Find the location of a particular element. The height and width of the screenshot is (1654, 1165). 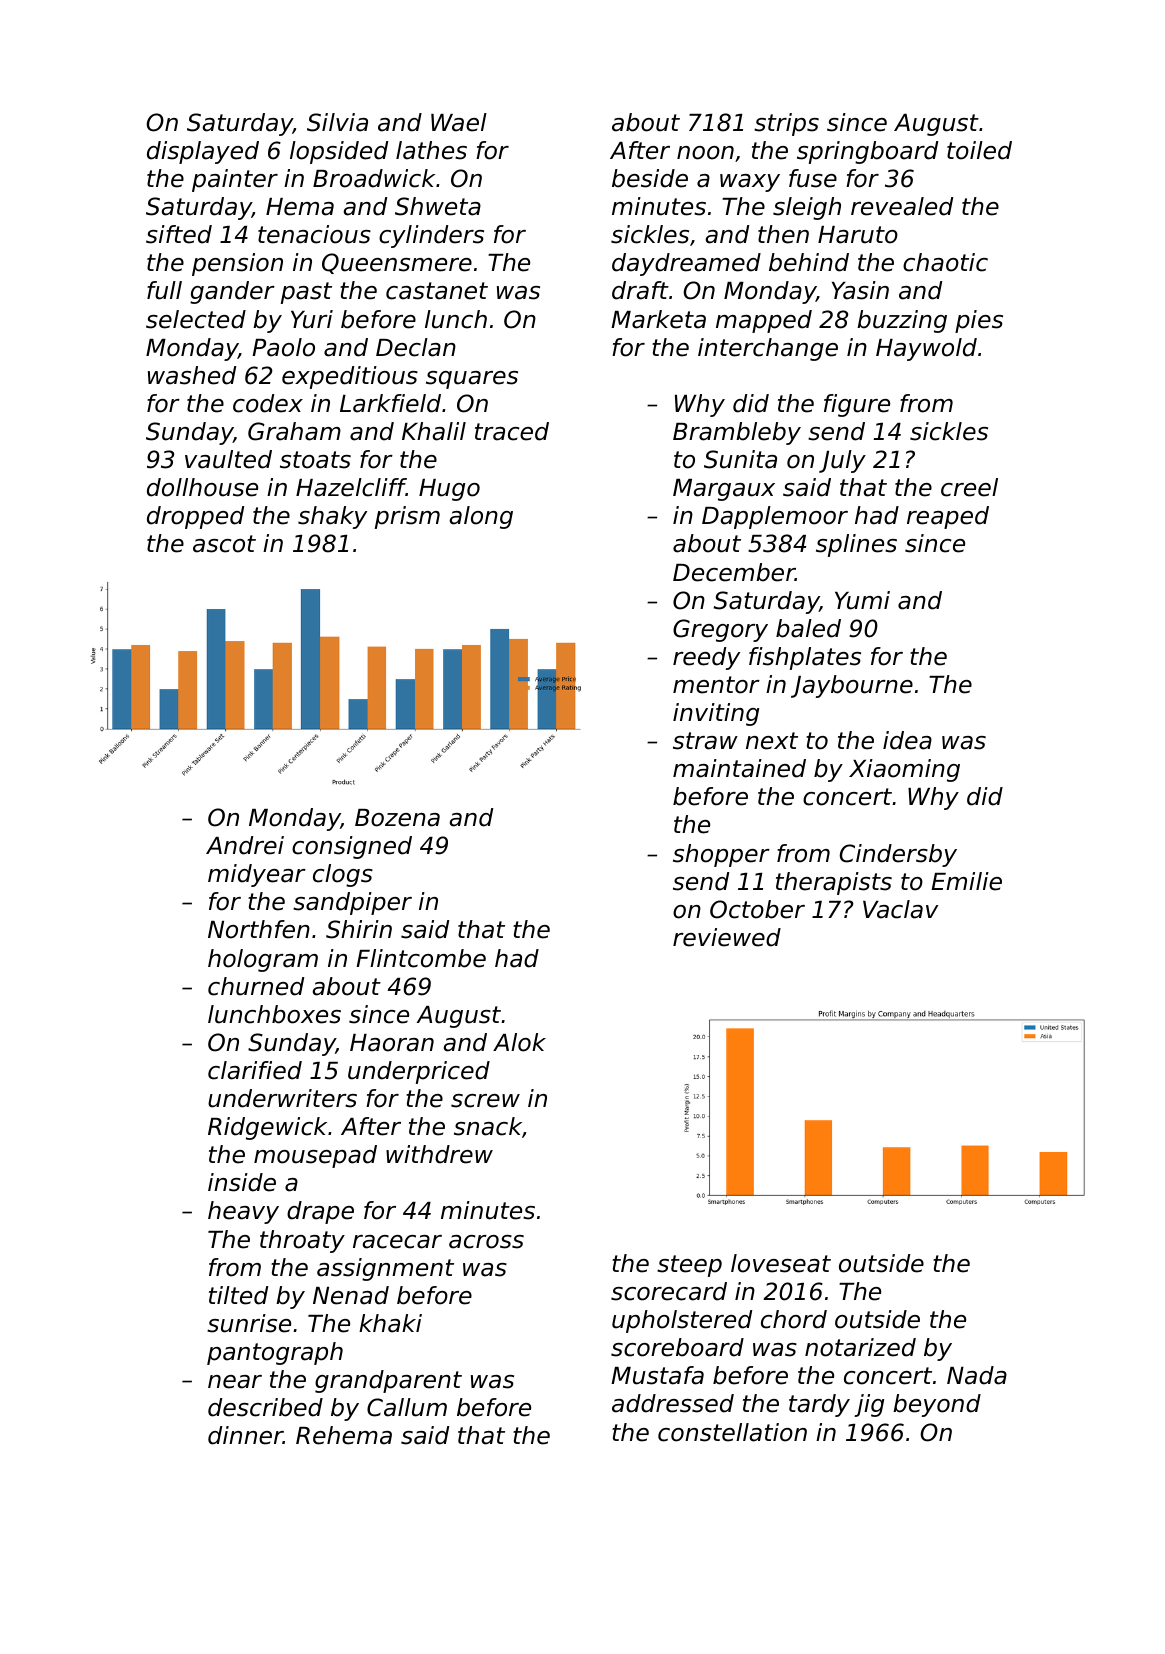

consigned is located at coordinates (352, 847).
